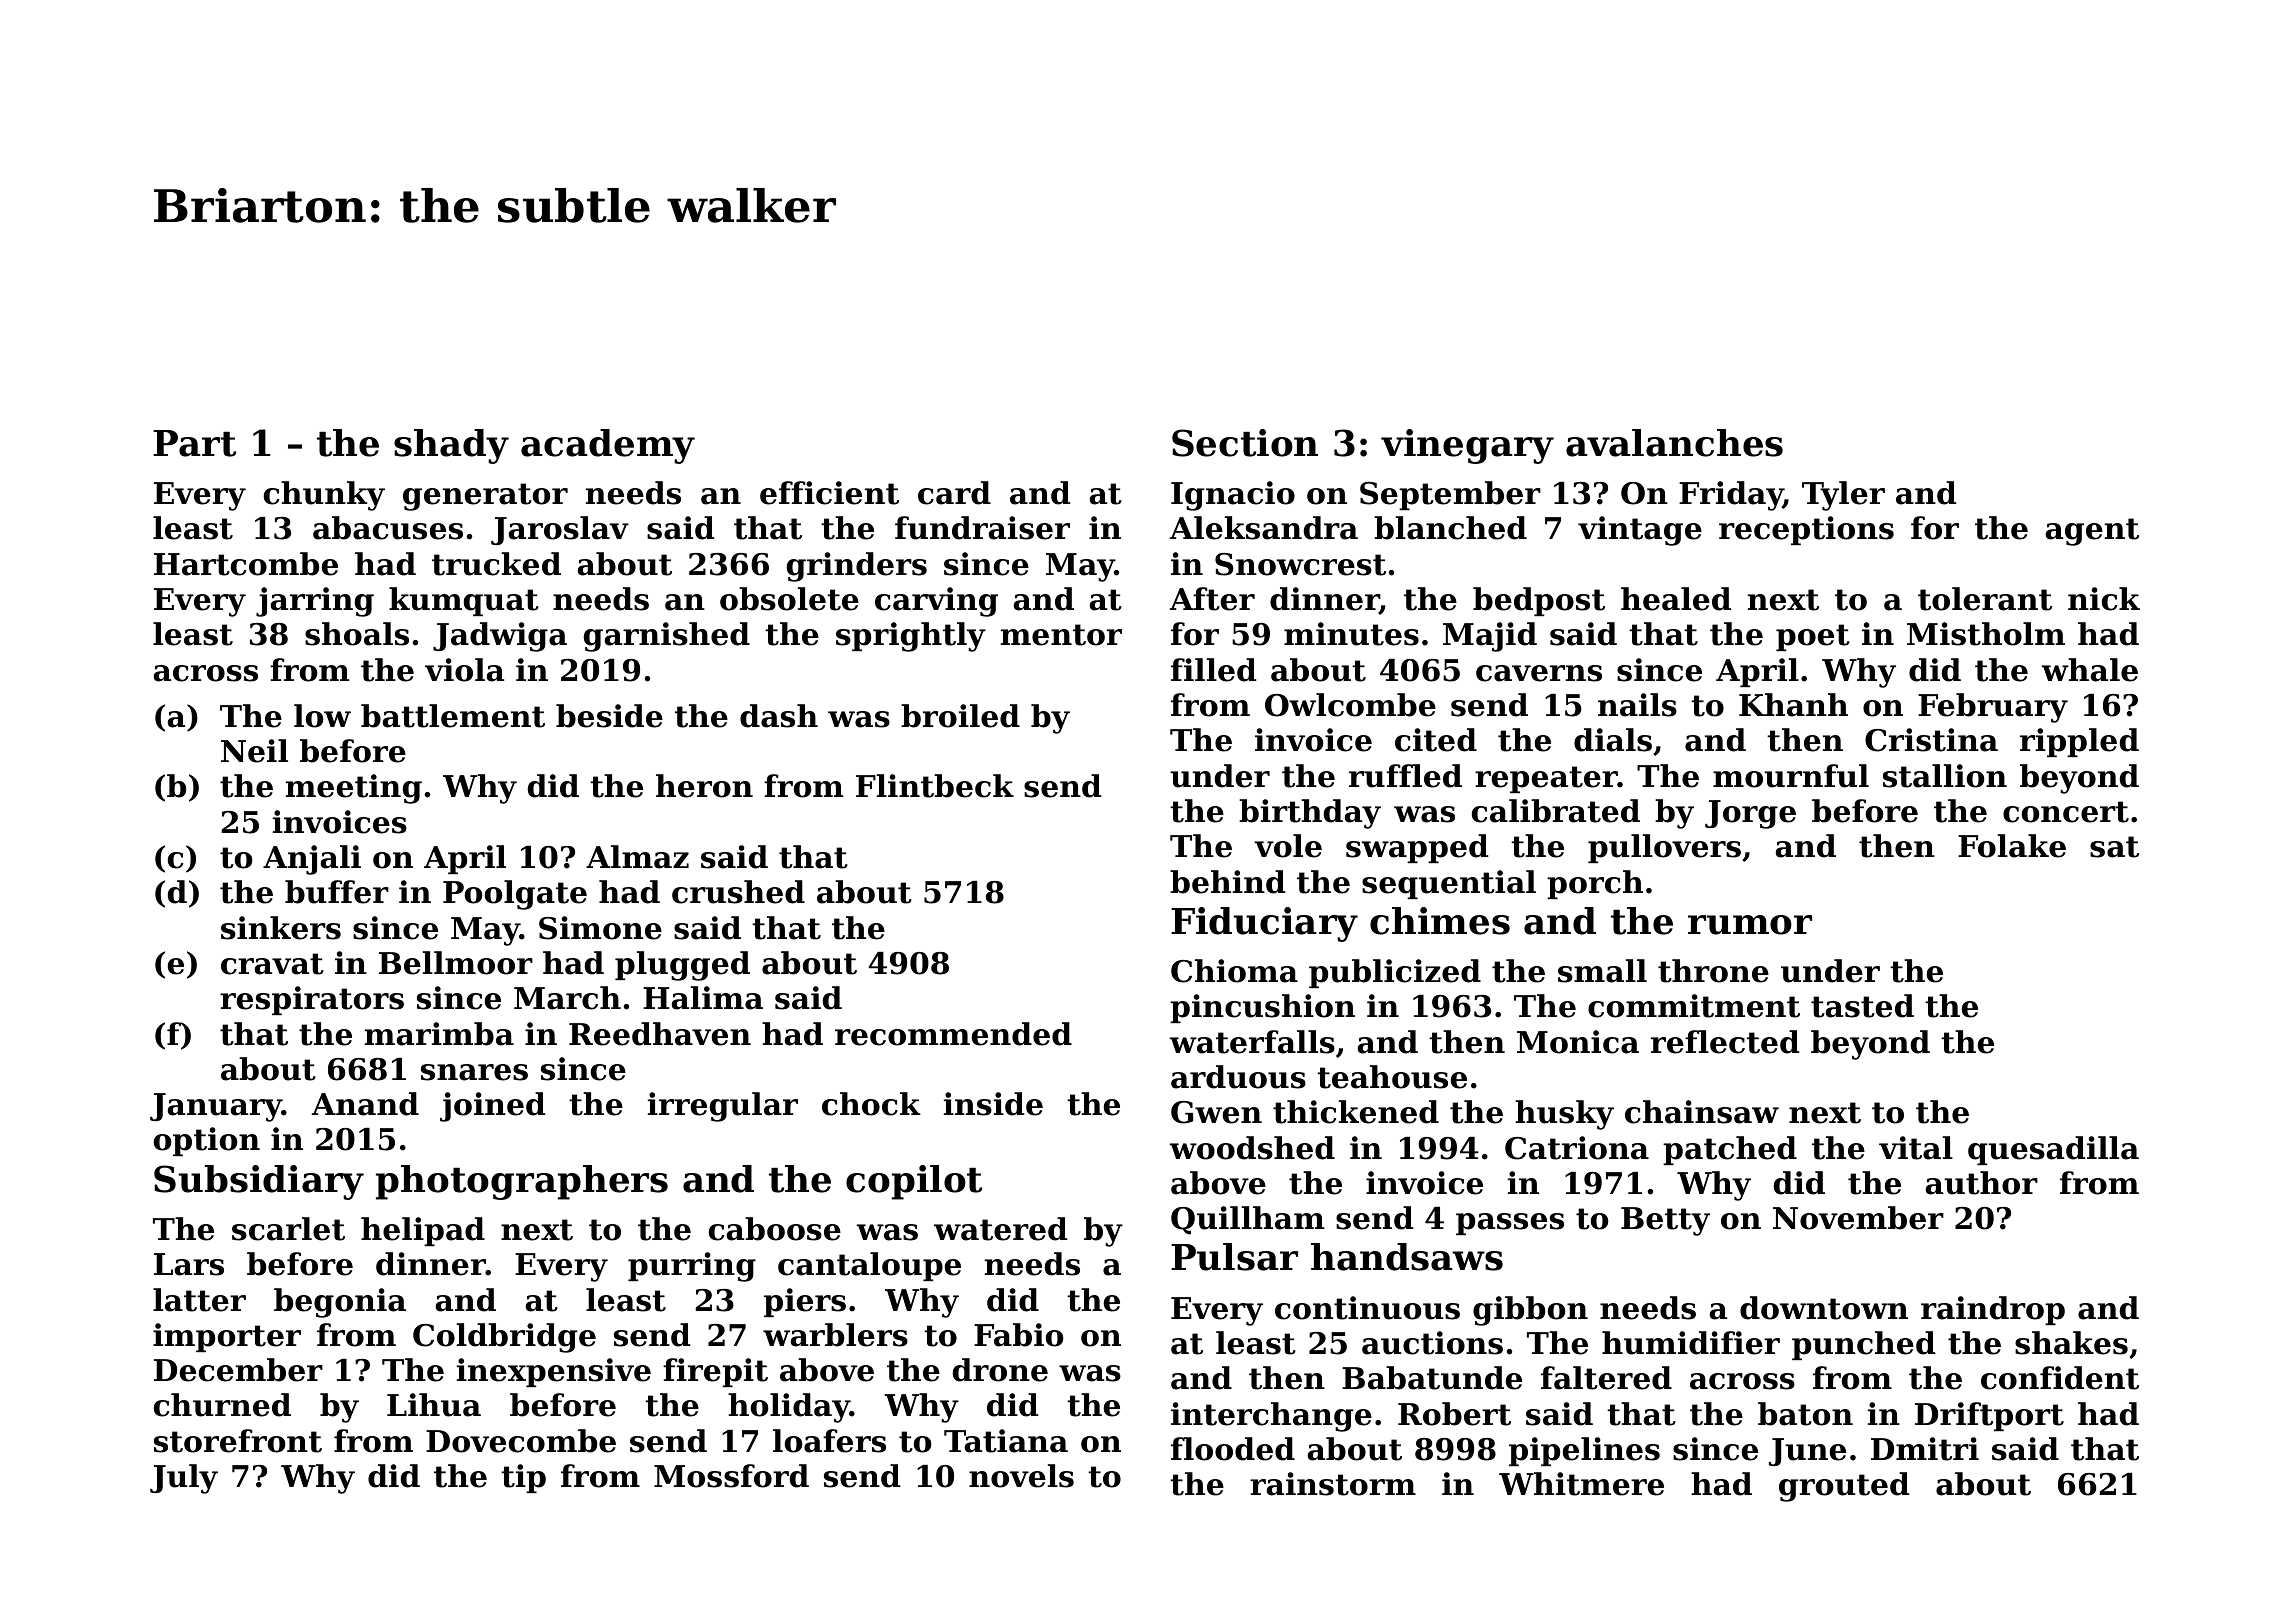  What do you see at coordinates (1021, 1476) in the page?
I see `novels` at bounding box center [1021, 1476].
